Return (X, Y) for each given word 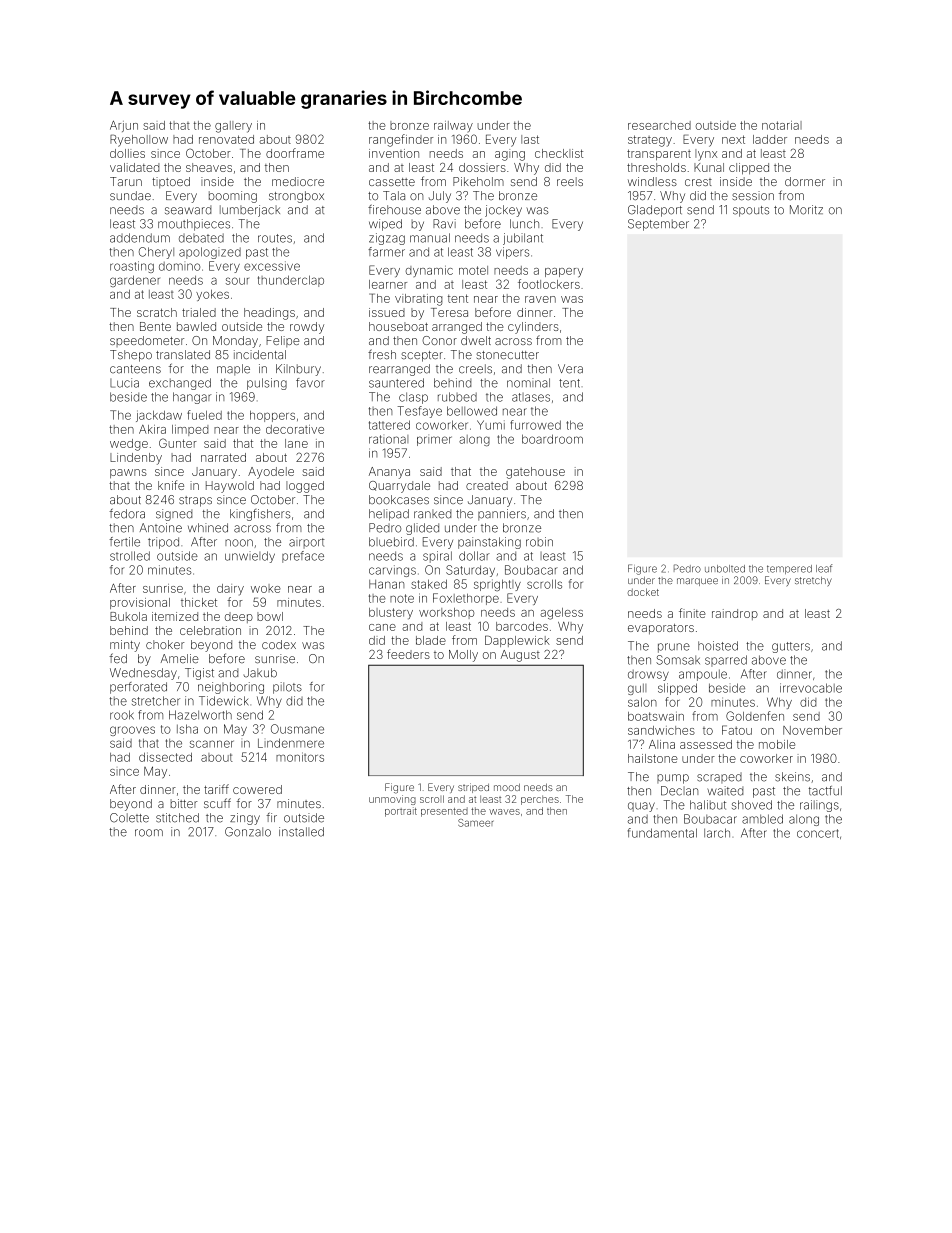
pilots (287, 688)
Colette (129, 818)
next (733, 139)
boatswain (656, 716)
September (658, 225)
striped (473, 788)
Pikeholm (478, 181)
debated (201, 238)
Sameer (475, 823)
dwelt (476, 340)
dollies (127, 153)
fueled (204, 415)
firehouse (394, 209)
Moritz (806, 210)
